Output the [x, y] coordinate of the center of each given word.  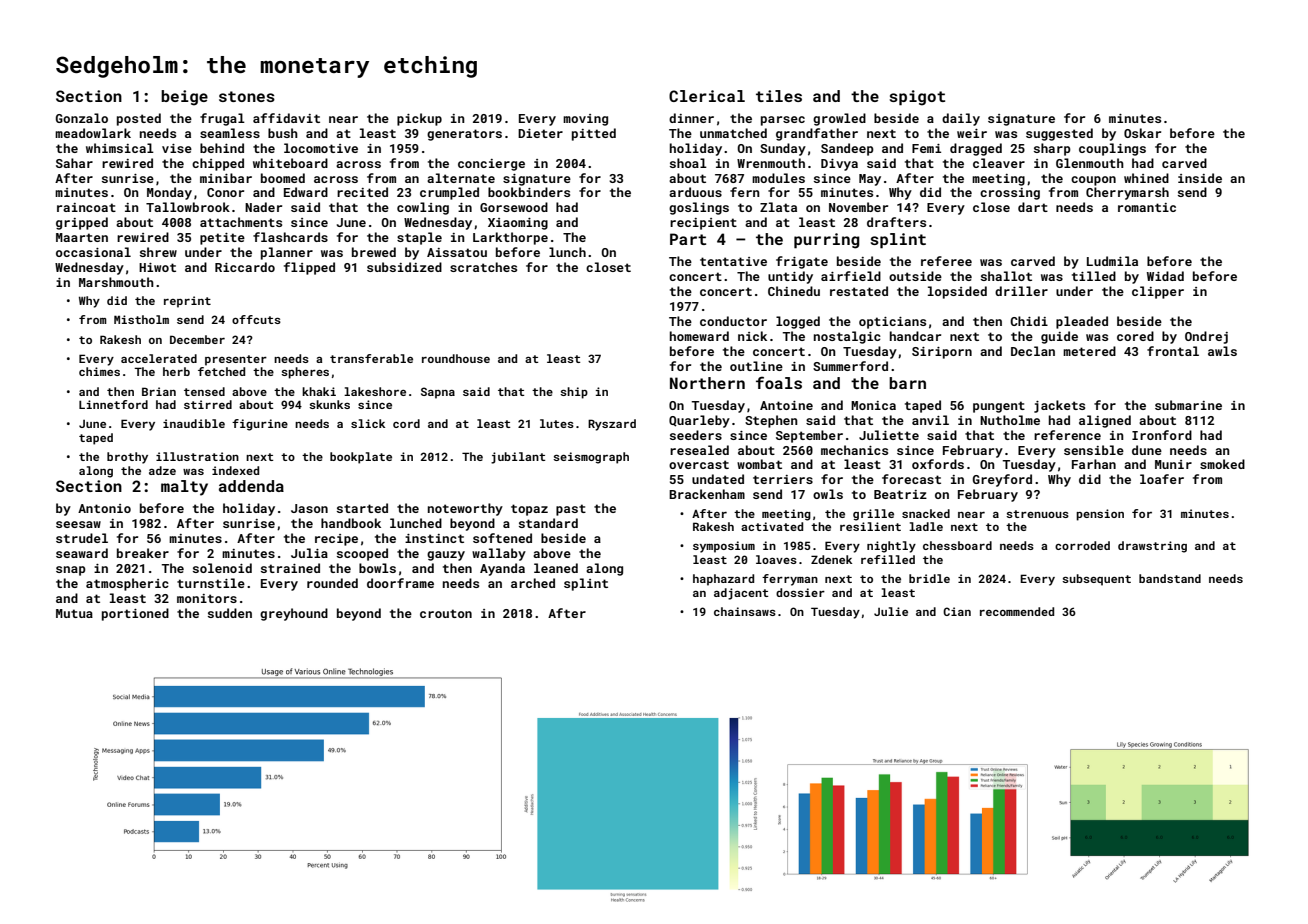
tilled [1094, 276]
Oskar [1142, 133]
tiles [779, 96]
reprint [187, 302]
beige [184, 98]
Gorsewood [514, 207]
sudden [230, 613]
